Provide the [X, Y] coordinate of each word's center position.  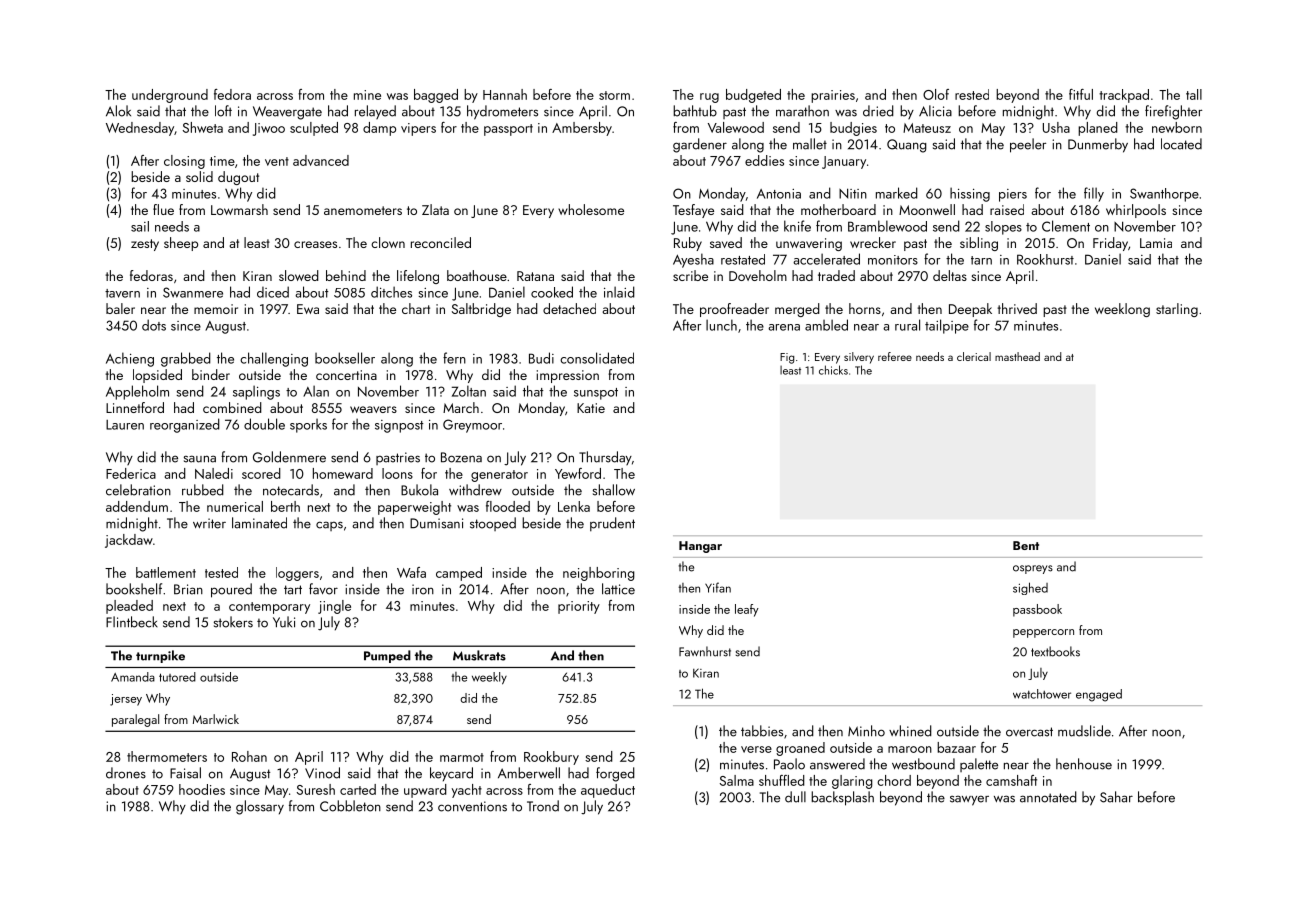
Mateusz [927, 128]
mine [367, 95]
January [844, 162]
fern [454, 358]
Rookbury [551, 758]
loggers [297, 574]
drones [126, 773]
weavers [373, 409]
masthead [1017, 356]
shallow [614, 490]
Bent [1026, 545]
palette [979, 765]
